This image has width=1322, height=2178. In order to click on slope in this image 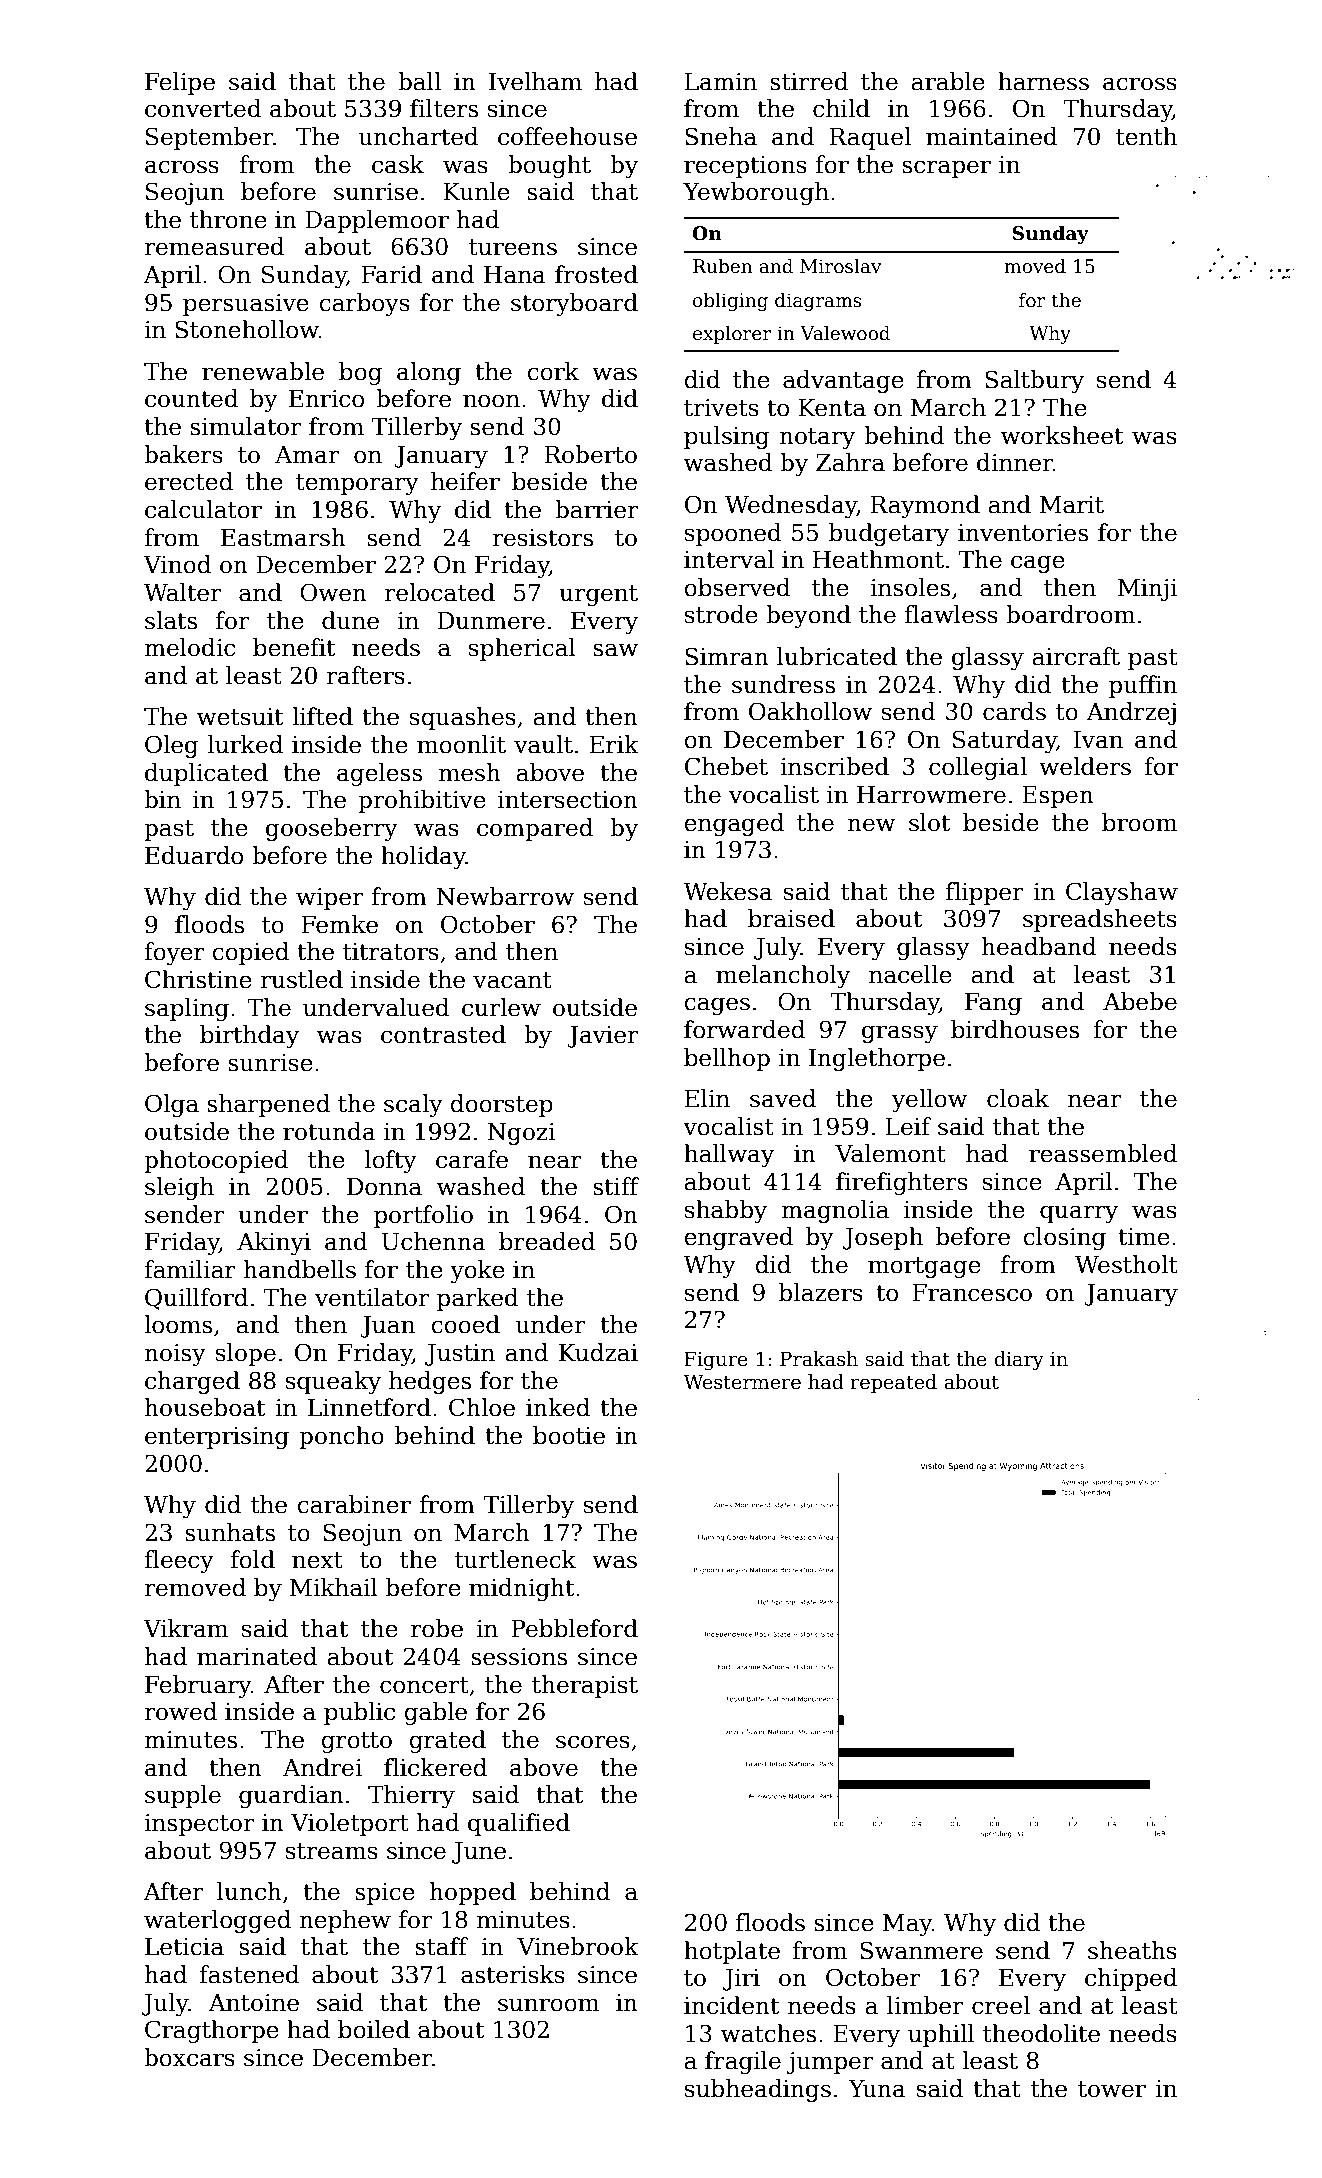, I will do `click(246, 1354)`.
